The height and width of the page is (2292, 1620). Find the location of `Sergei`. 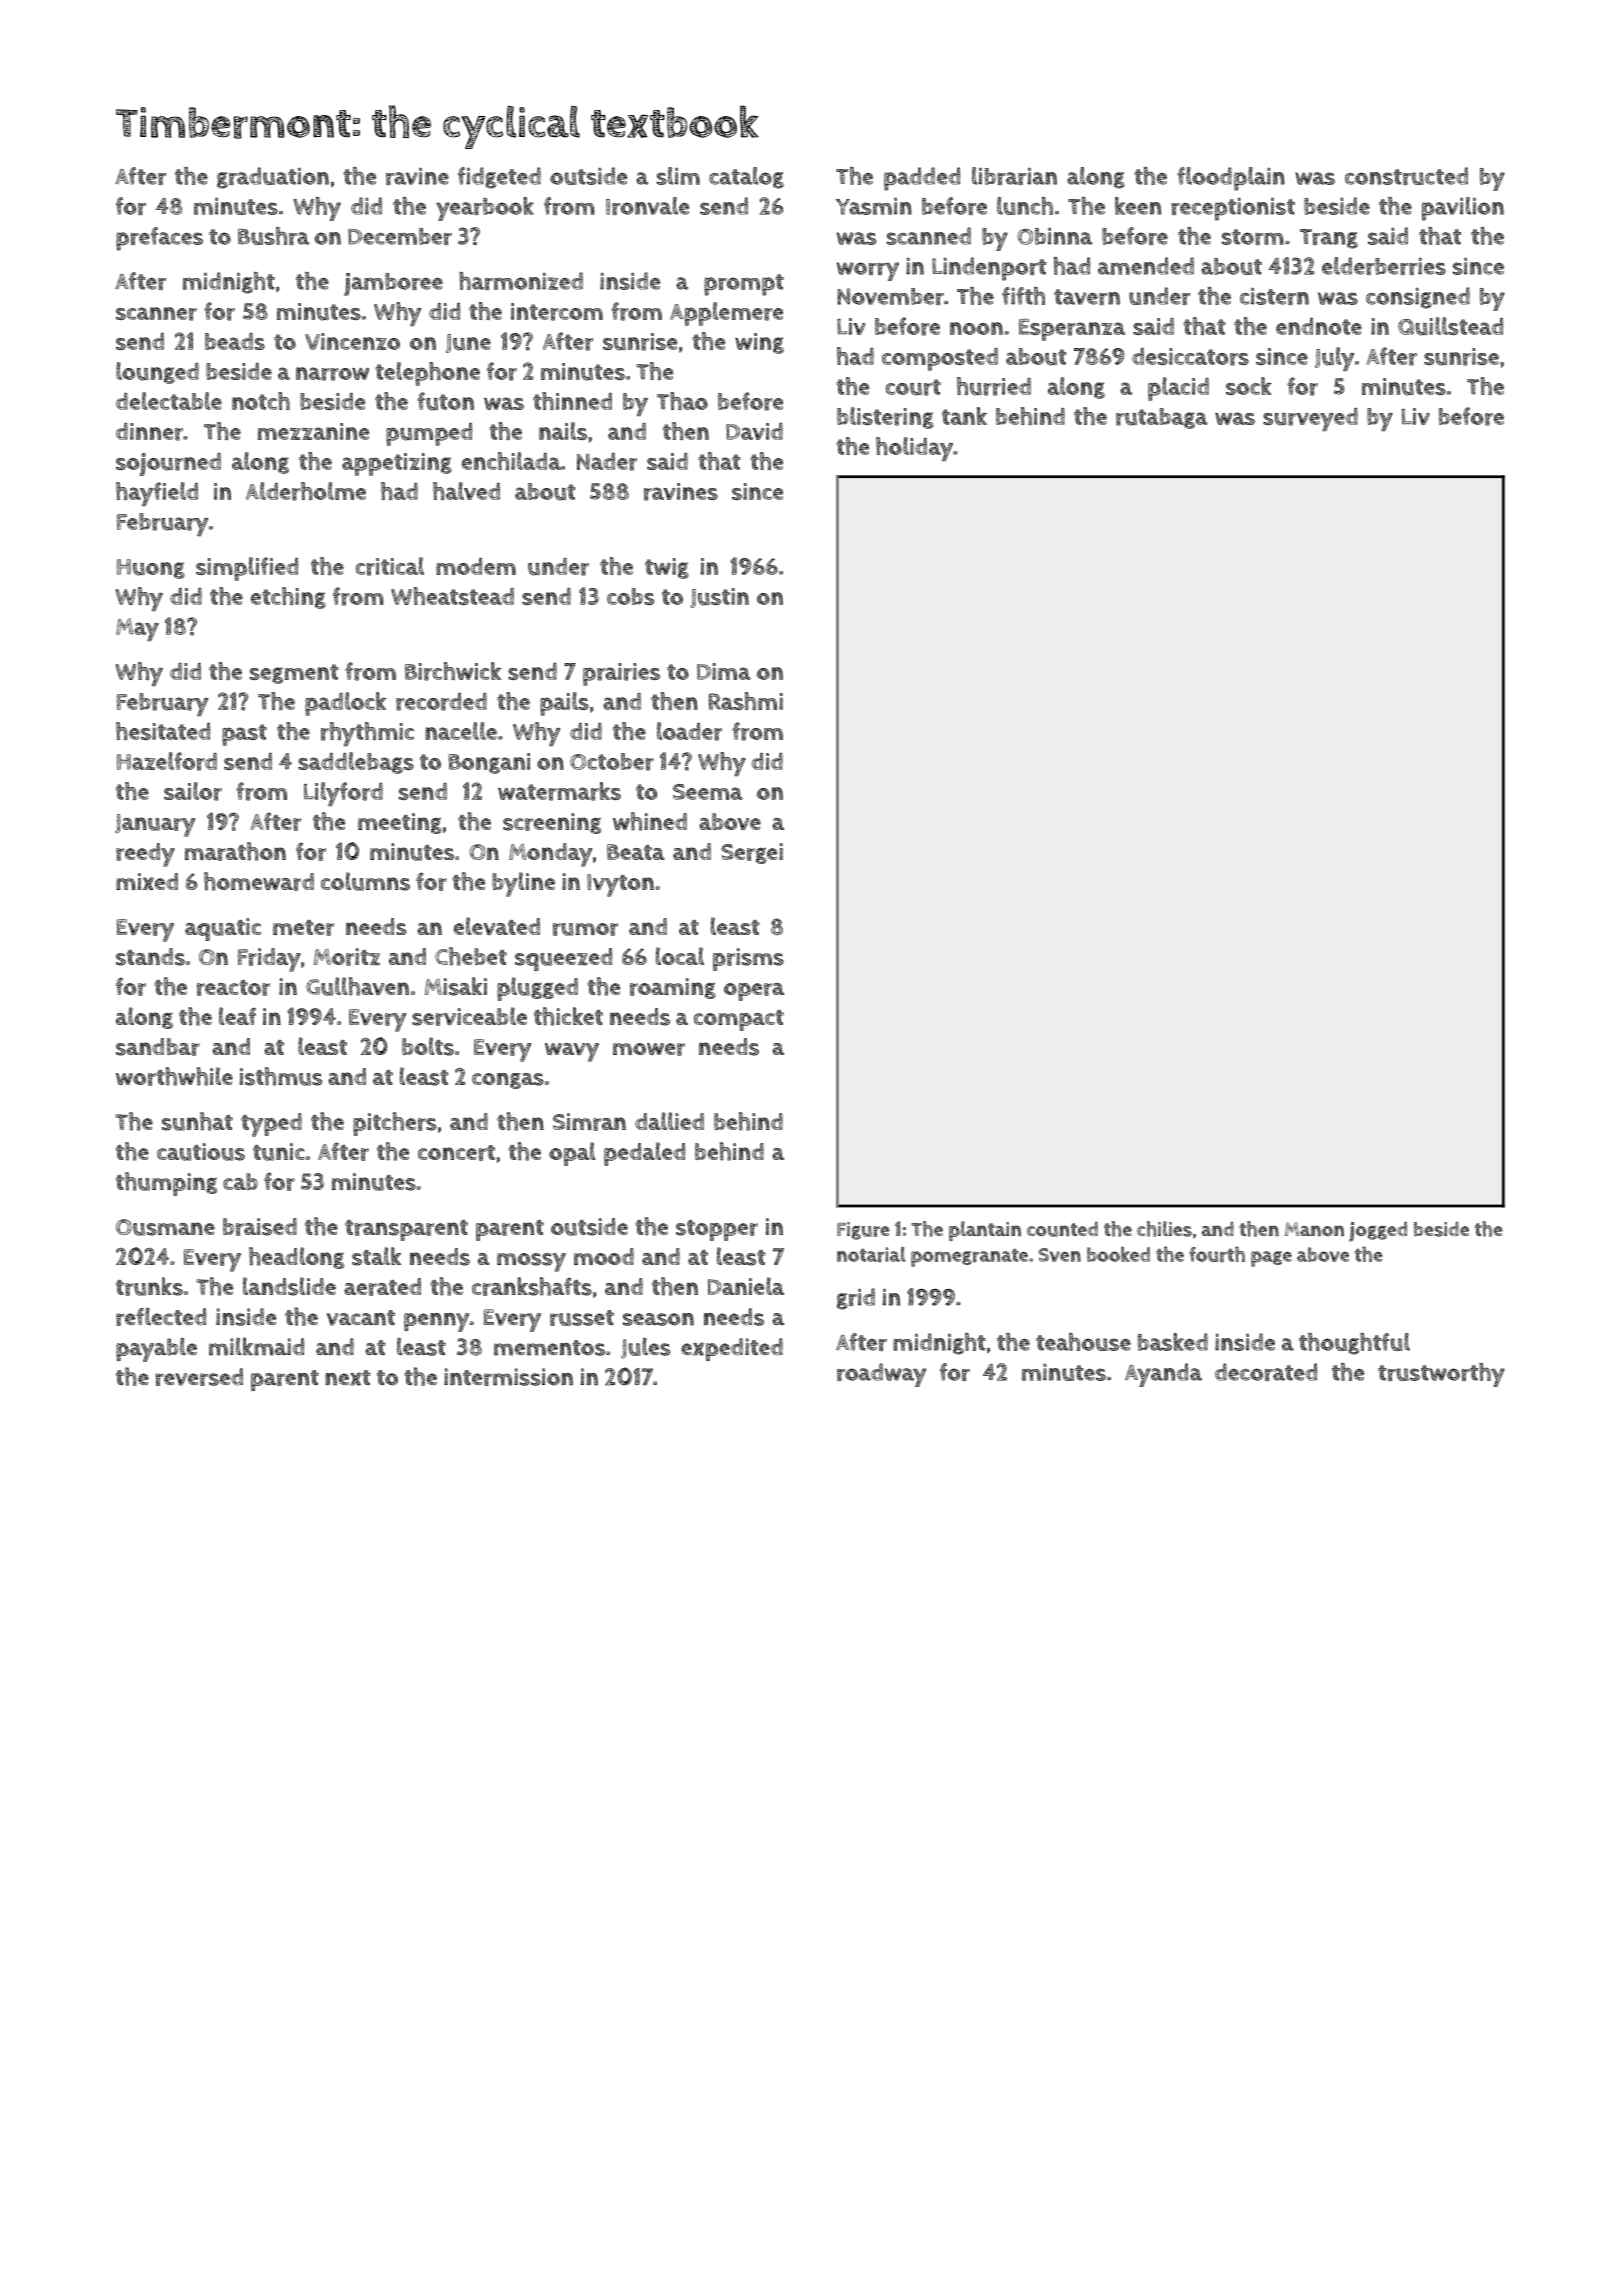

Sergei is located at coordinates (752, 853).
